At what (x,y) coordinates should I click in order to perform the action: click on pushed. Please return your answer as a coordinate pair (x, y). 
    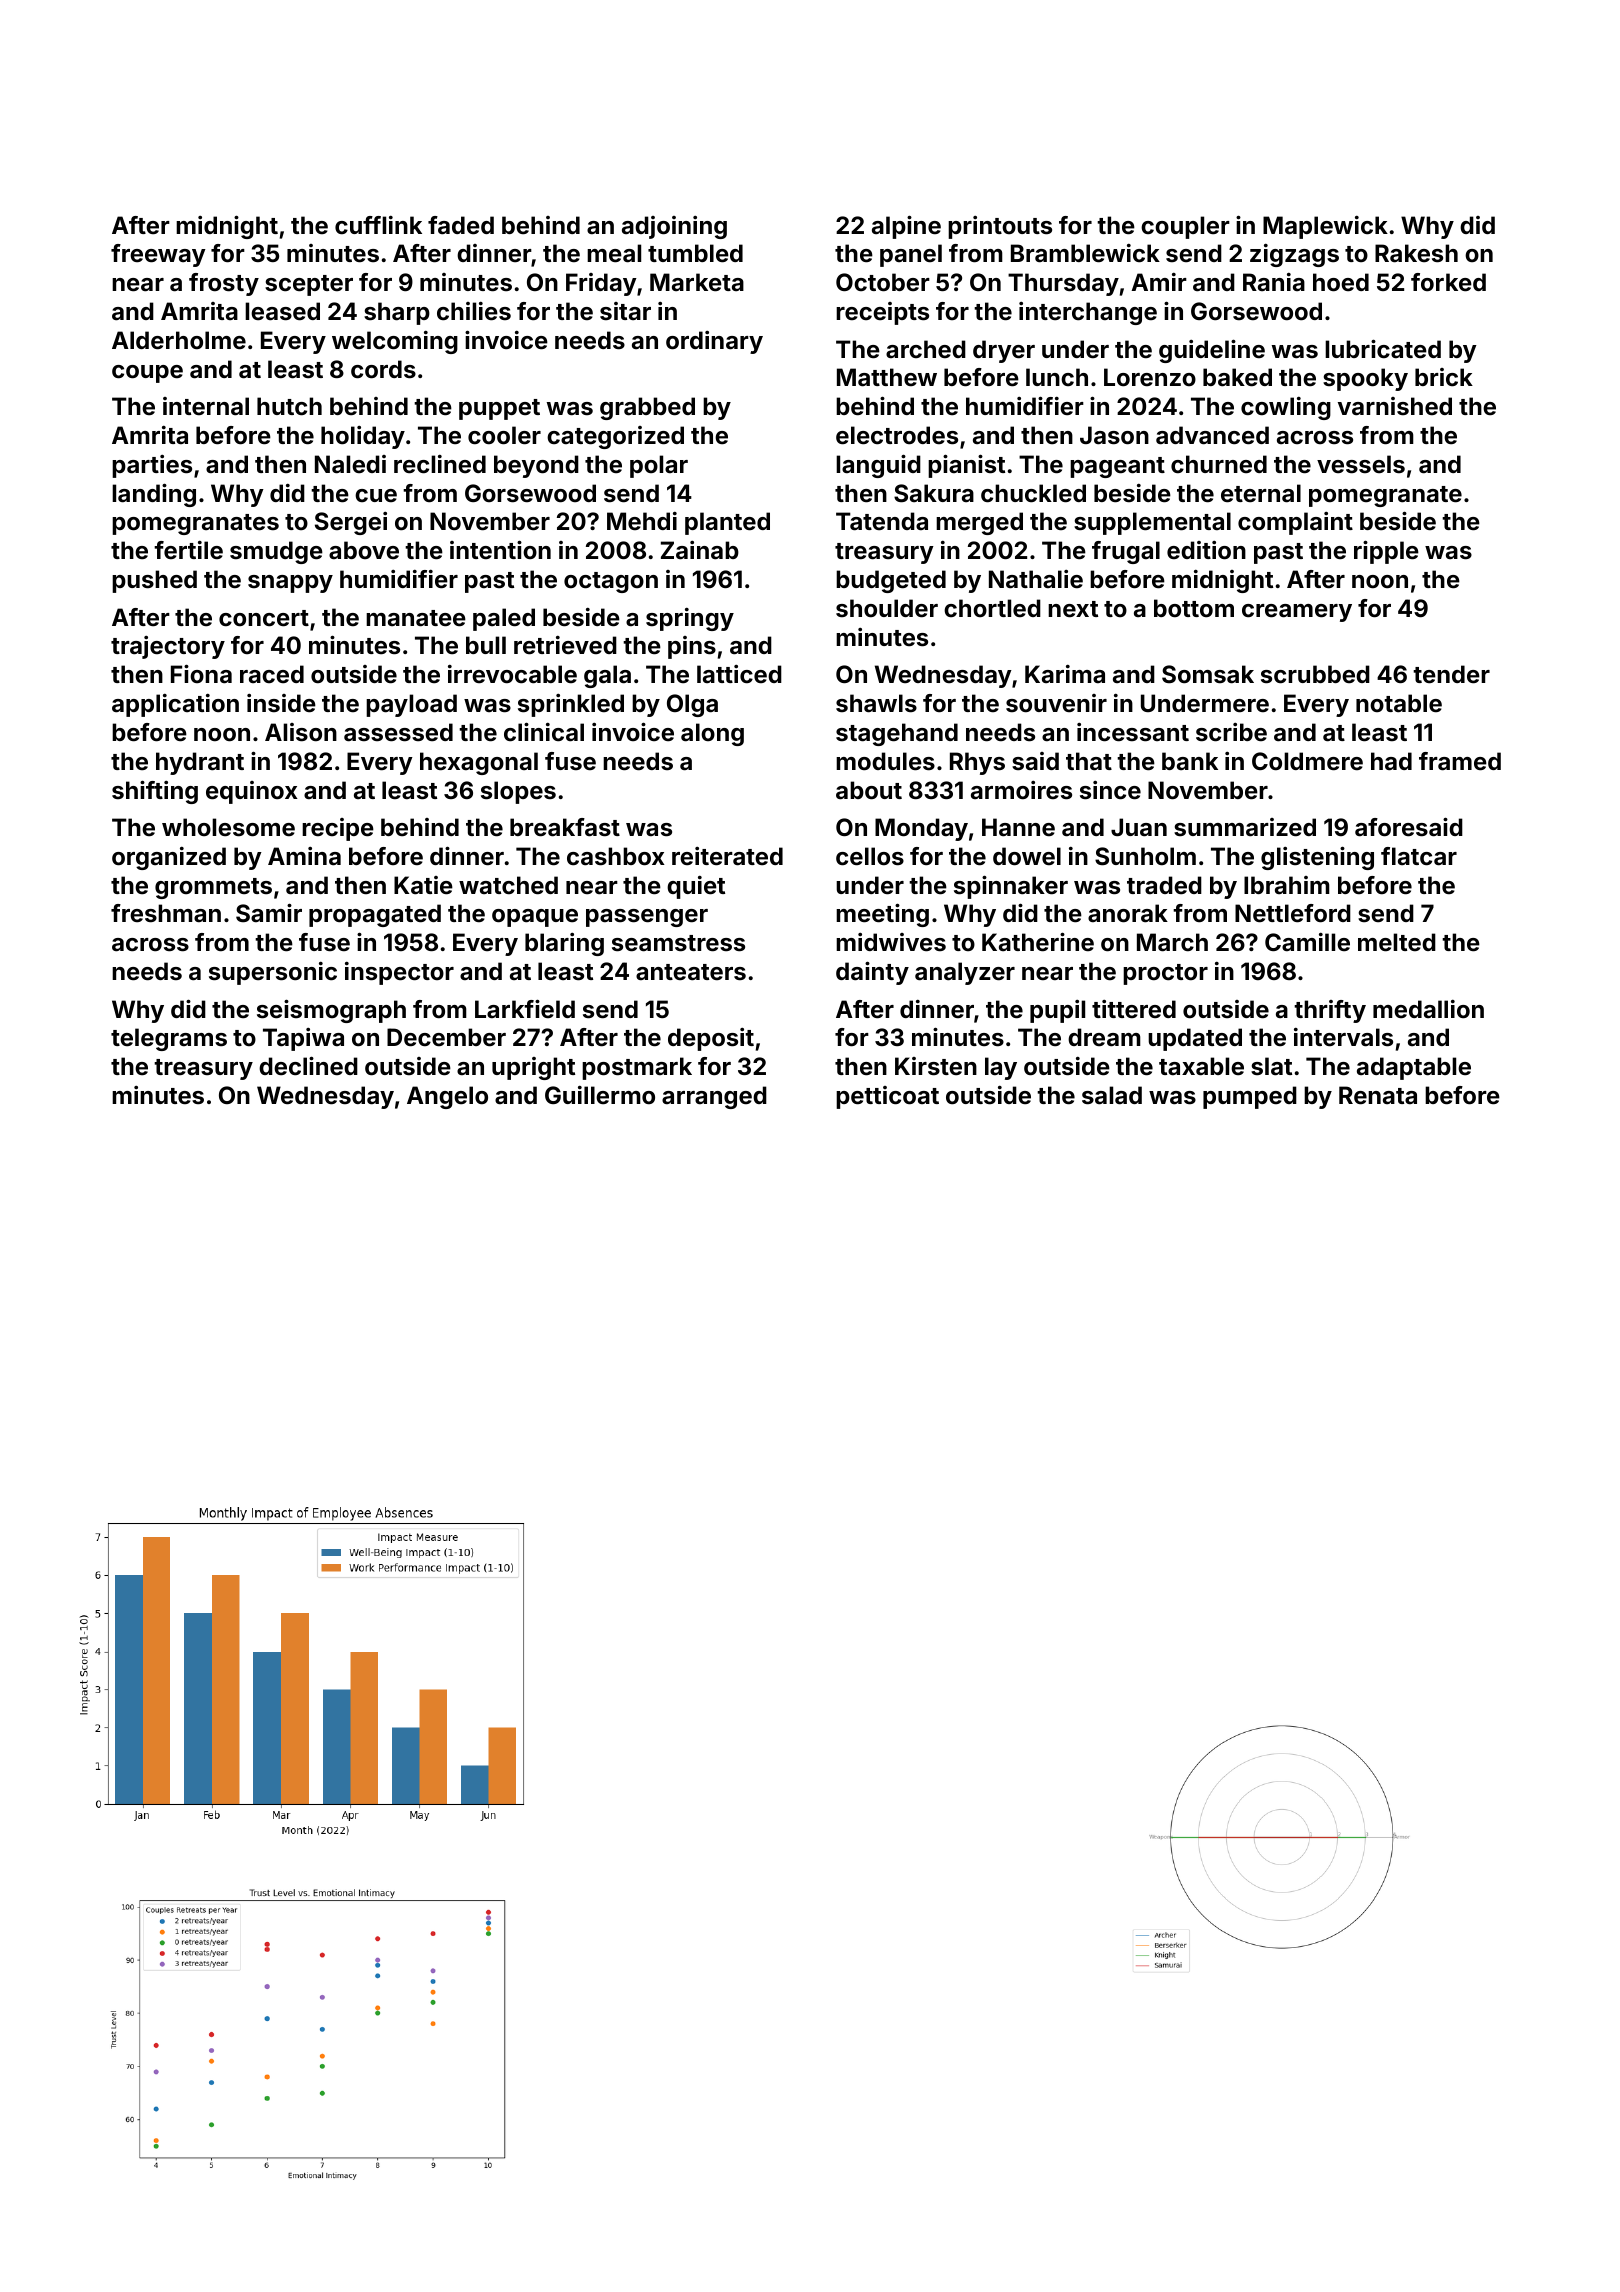
    Looking at the image, I should click on (154, 581).
